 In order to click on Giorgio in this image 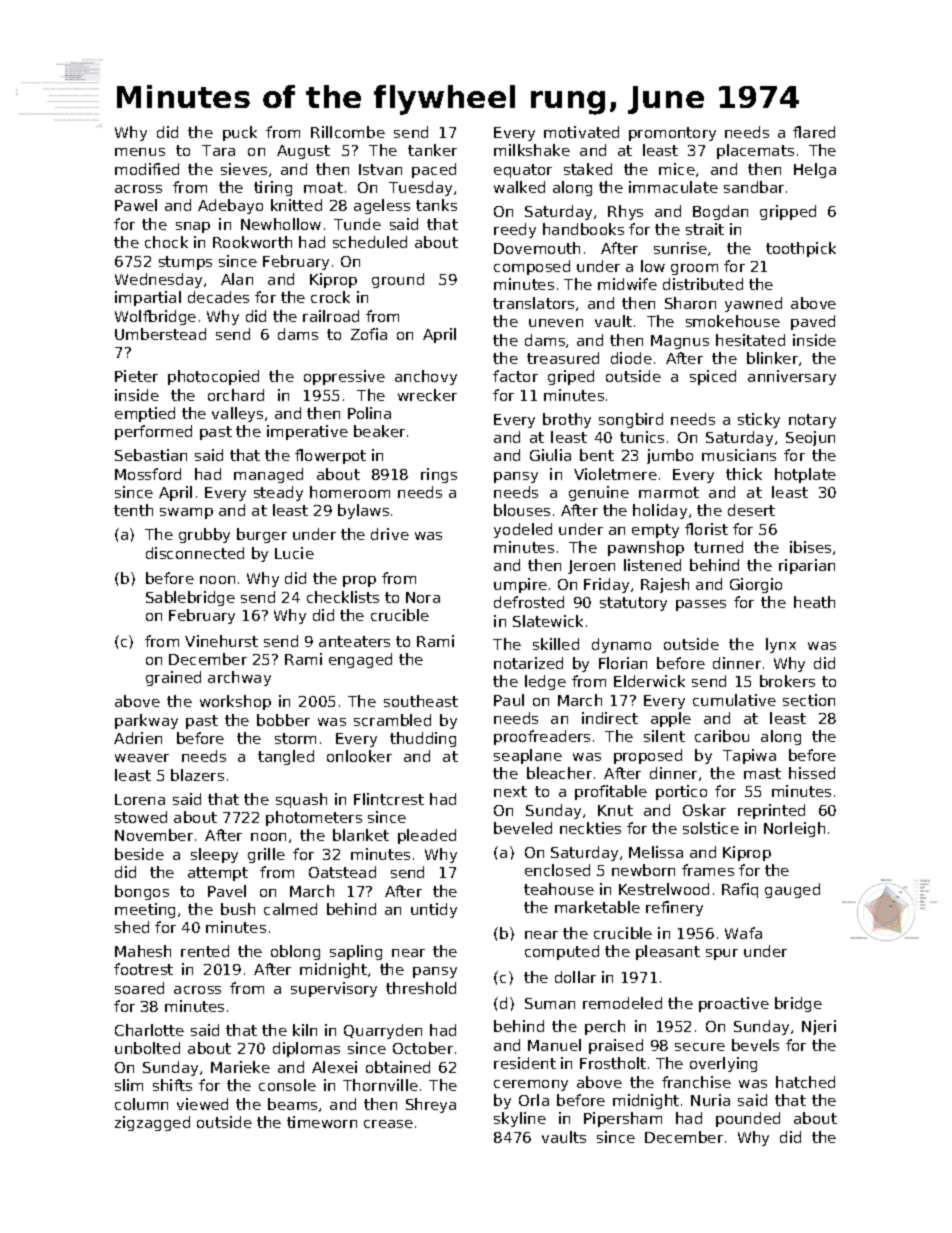, I will do `click(756, 585)`.
